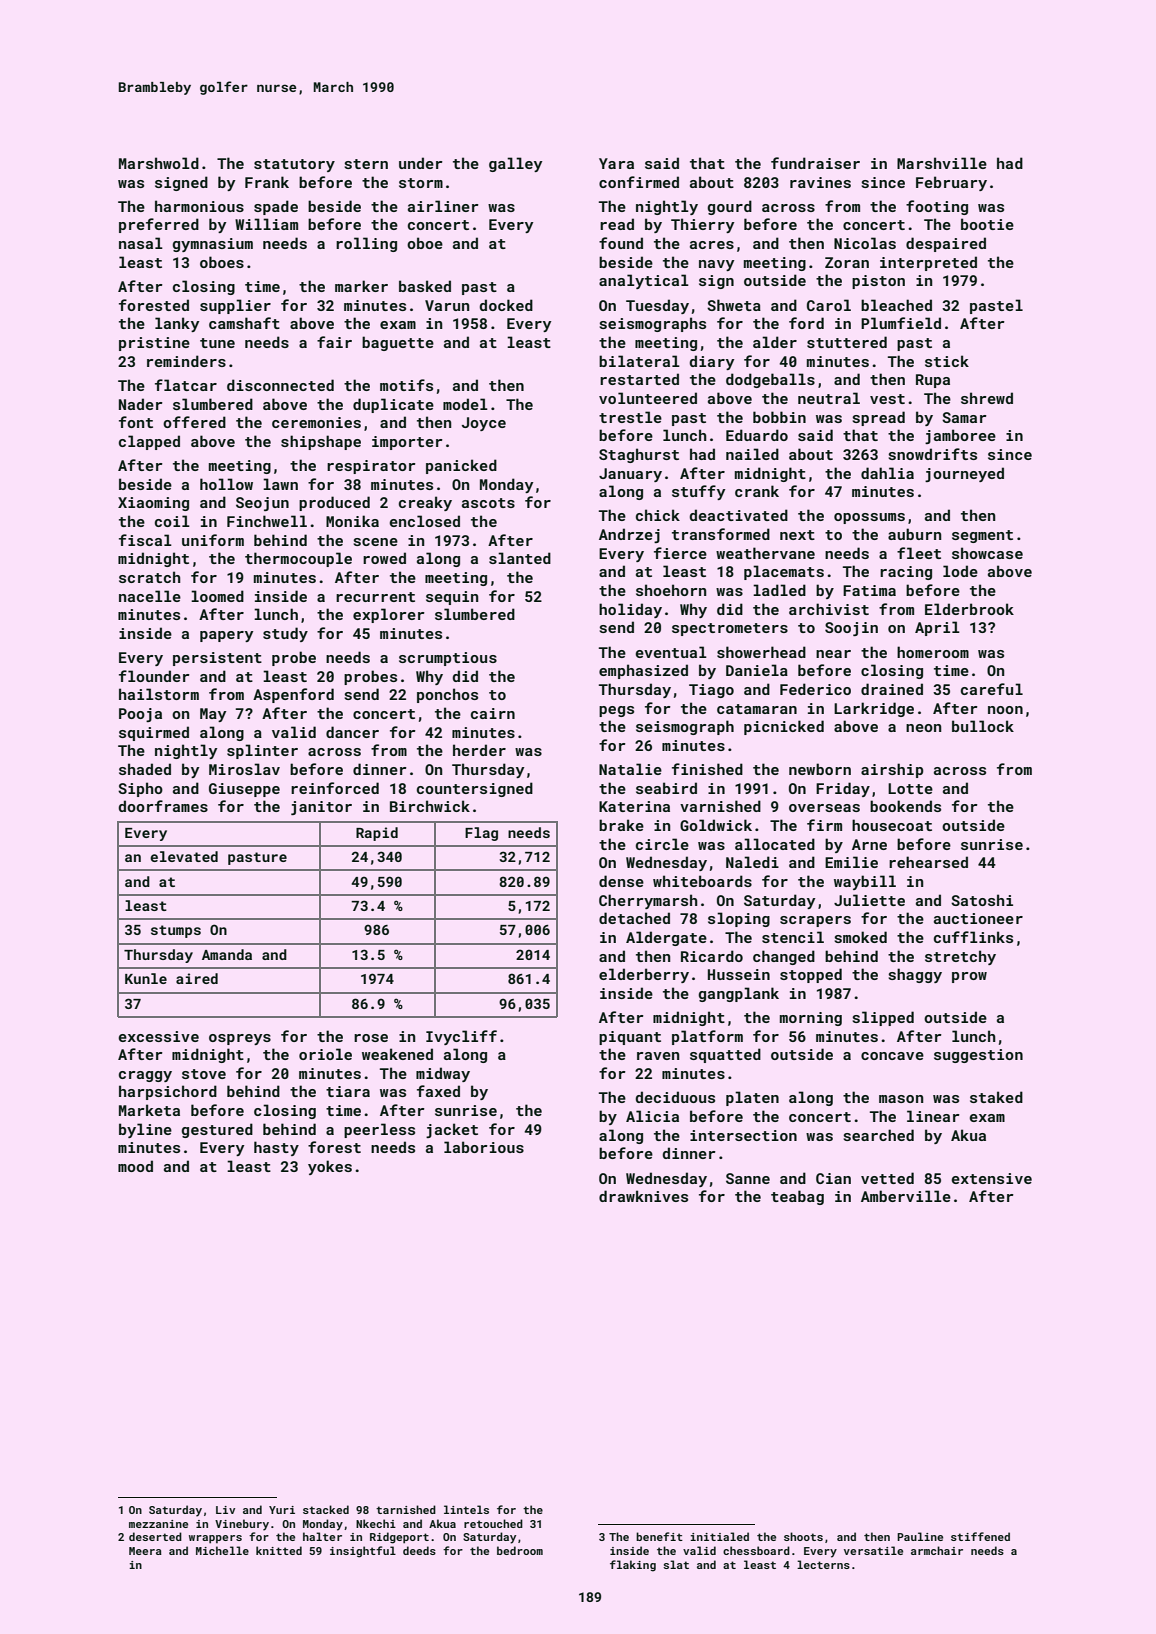 Image resolution: width=1156 pixels, height=1634 pixels. Describe the element at coordinates (326, 1509) in the screenshot. I see `stacked` at that location.
